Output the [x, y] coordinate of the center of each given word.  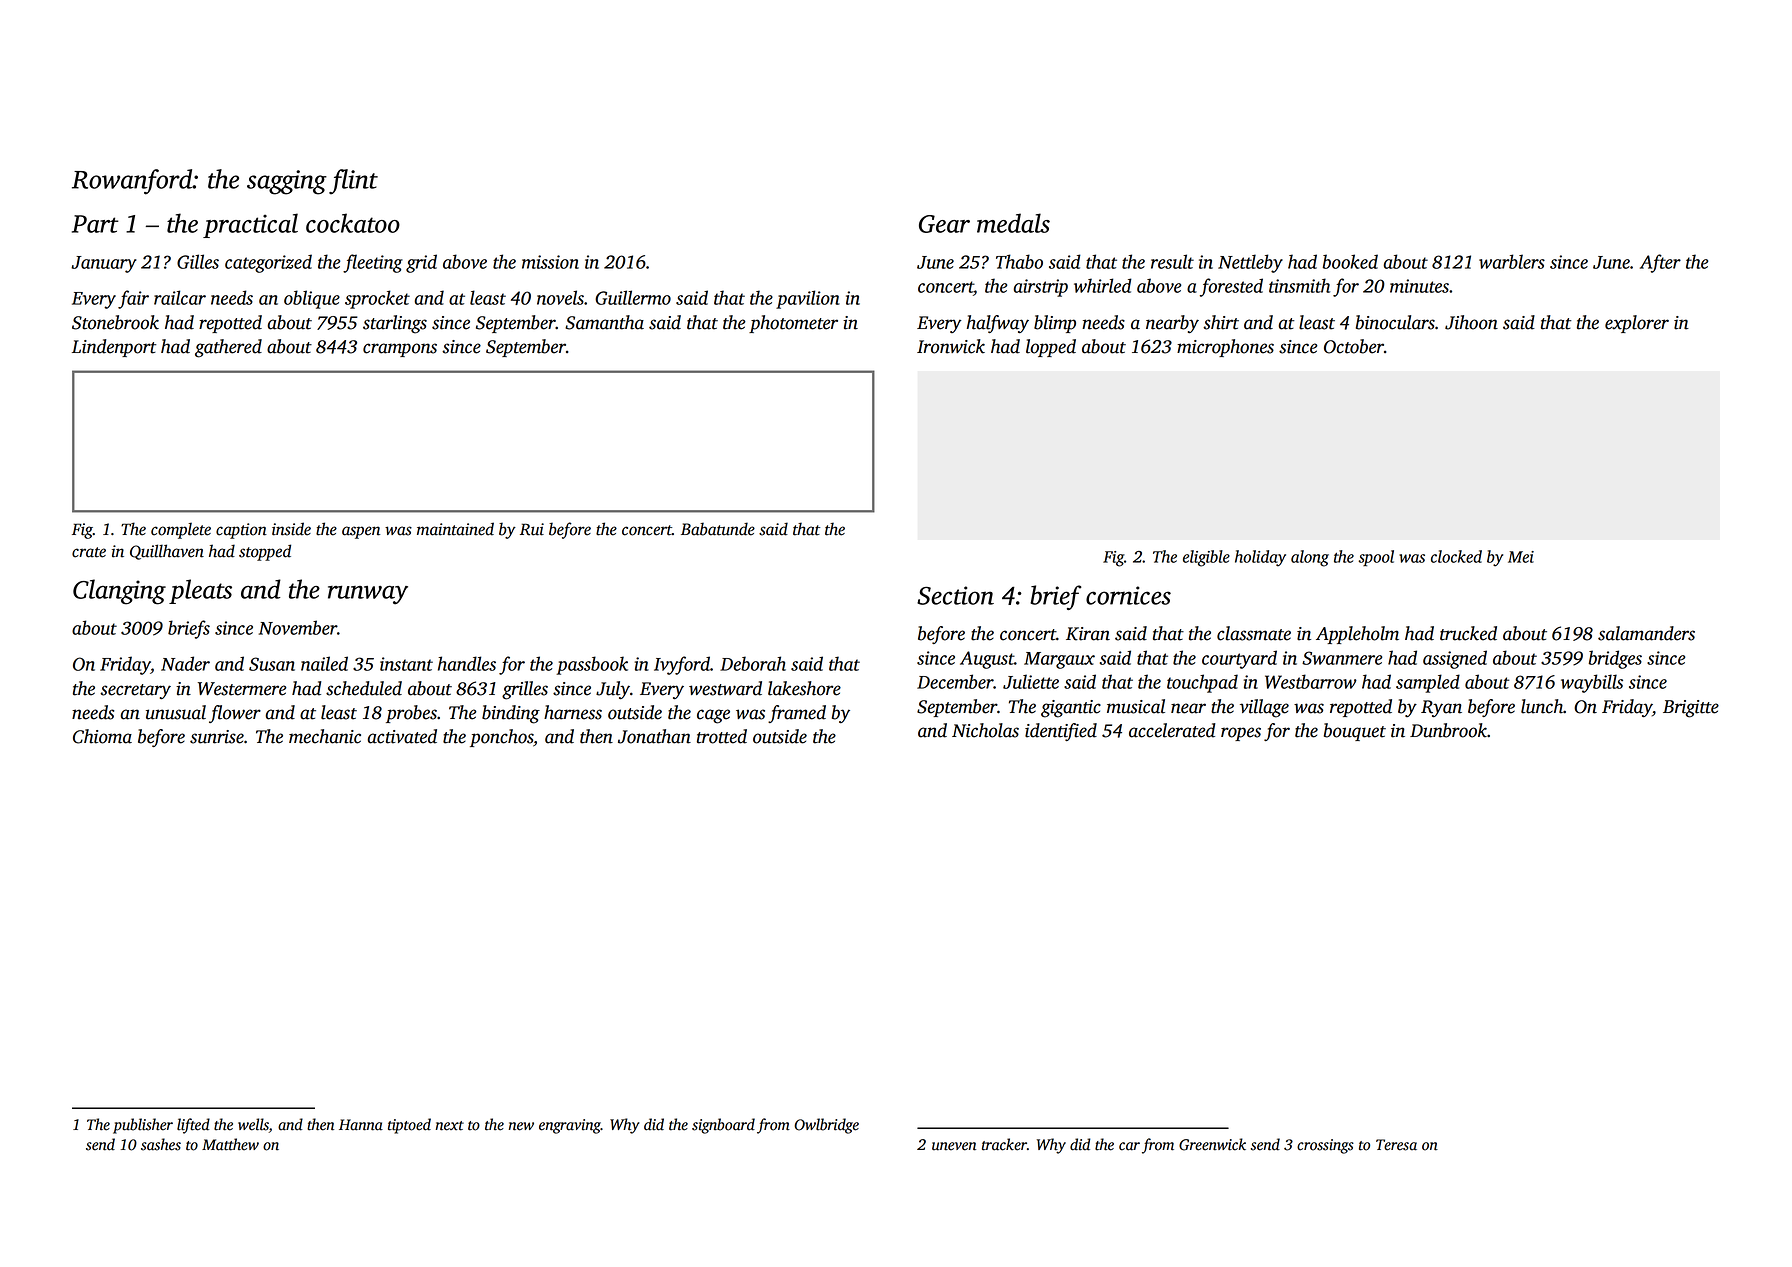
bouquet [1355, 732]
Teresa [1396, 1145]
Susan [272, 664]
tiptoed [409, 1126]
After [1660, 263]
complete [181, 530]
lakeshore [804, 688]
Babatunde [718, 529]
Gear [944, 224]
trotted [722, 736]
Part [95, 224]
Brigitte [1691, 709]
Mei [1521, 557]
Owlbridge [826, 1126]
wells [253, 1125]
